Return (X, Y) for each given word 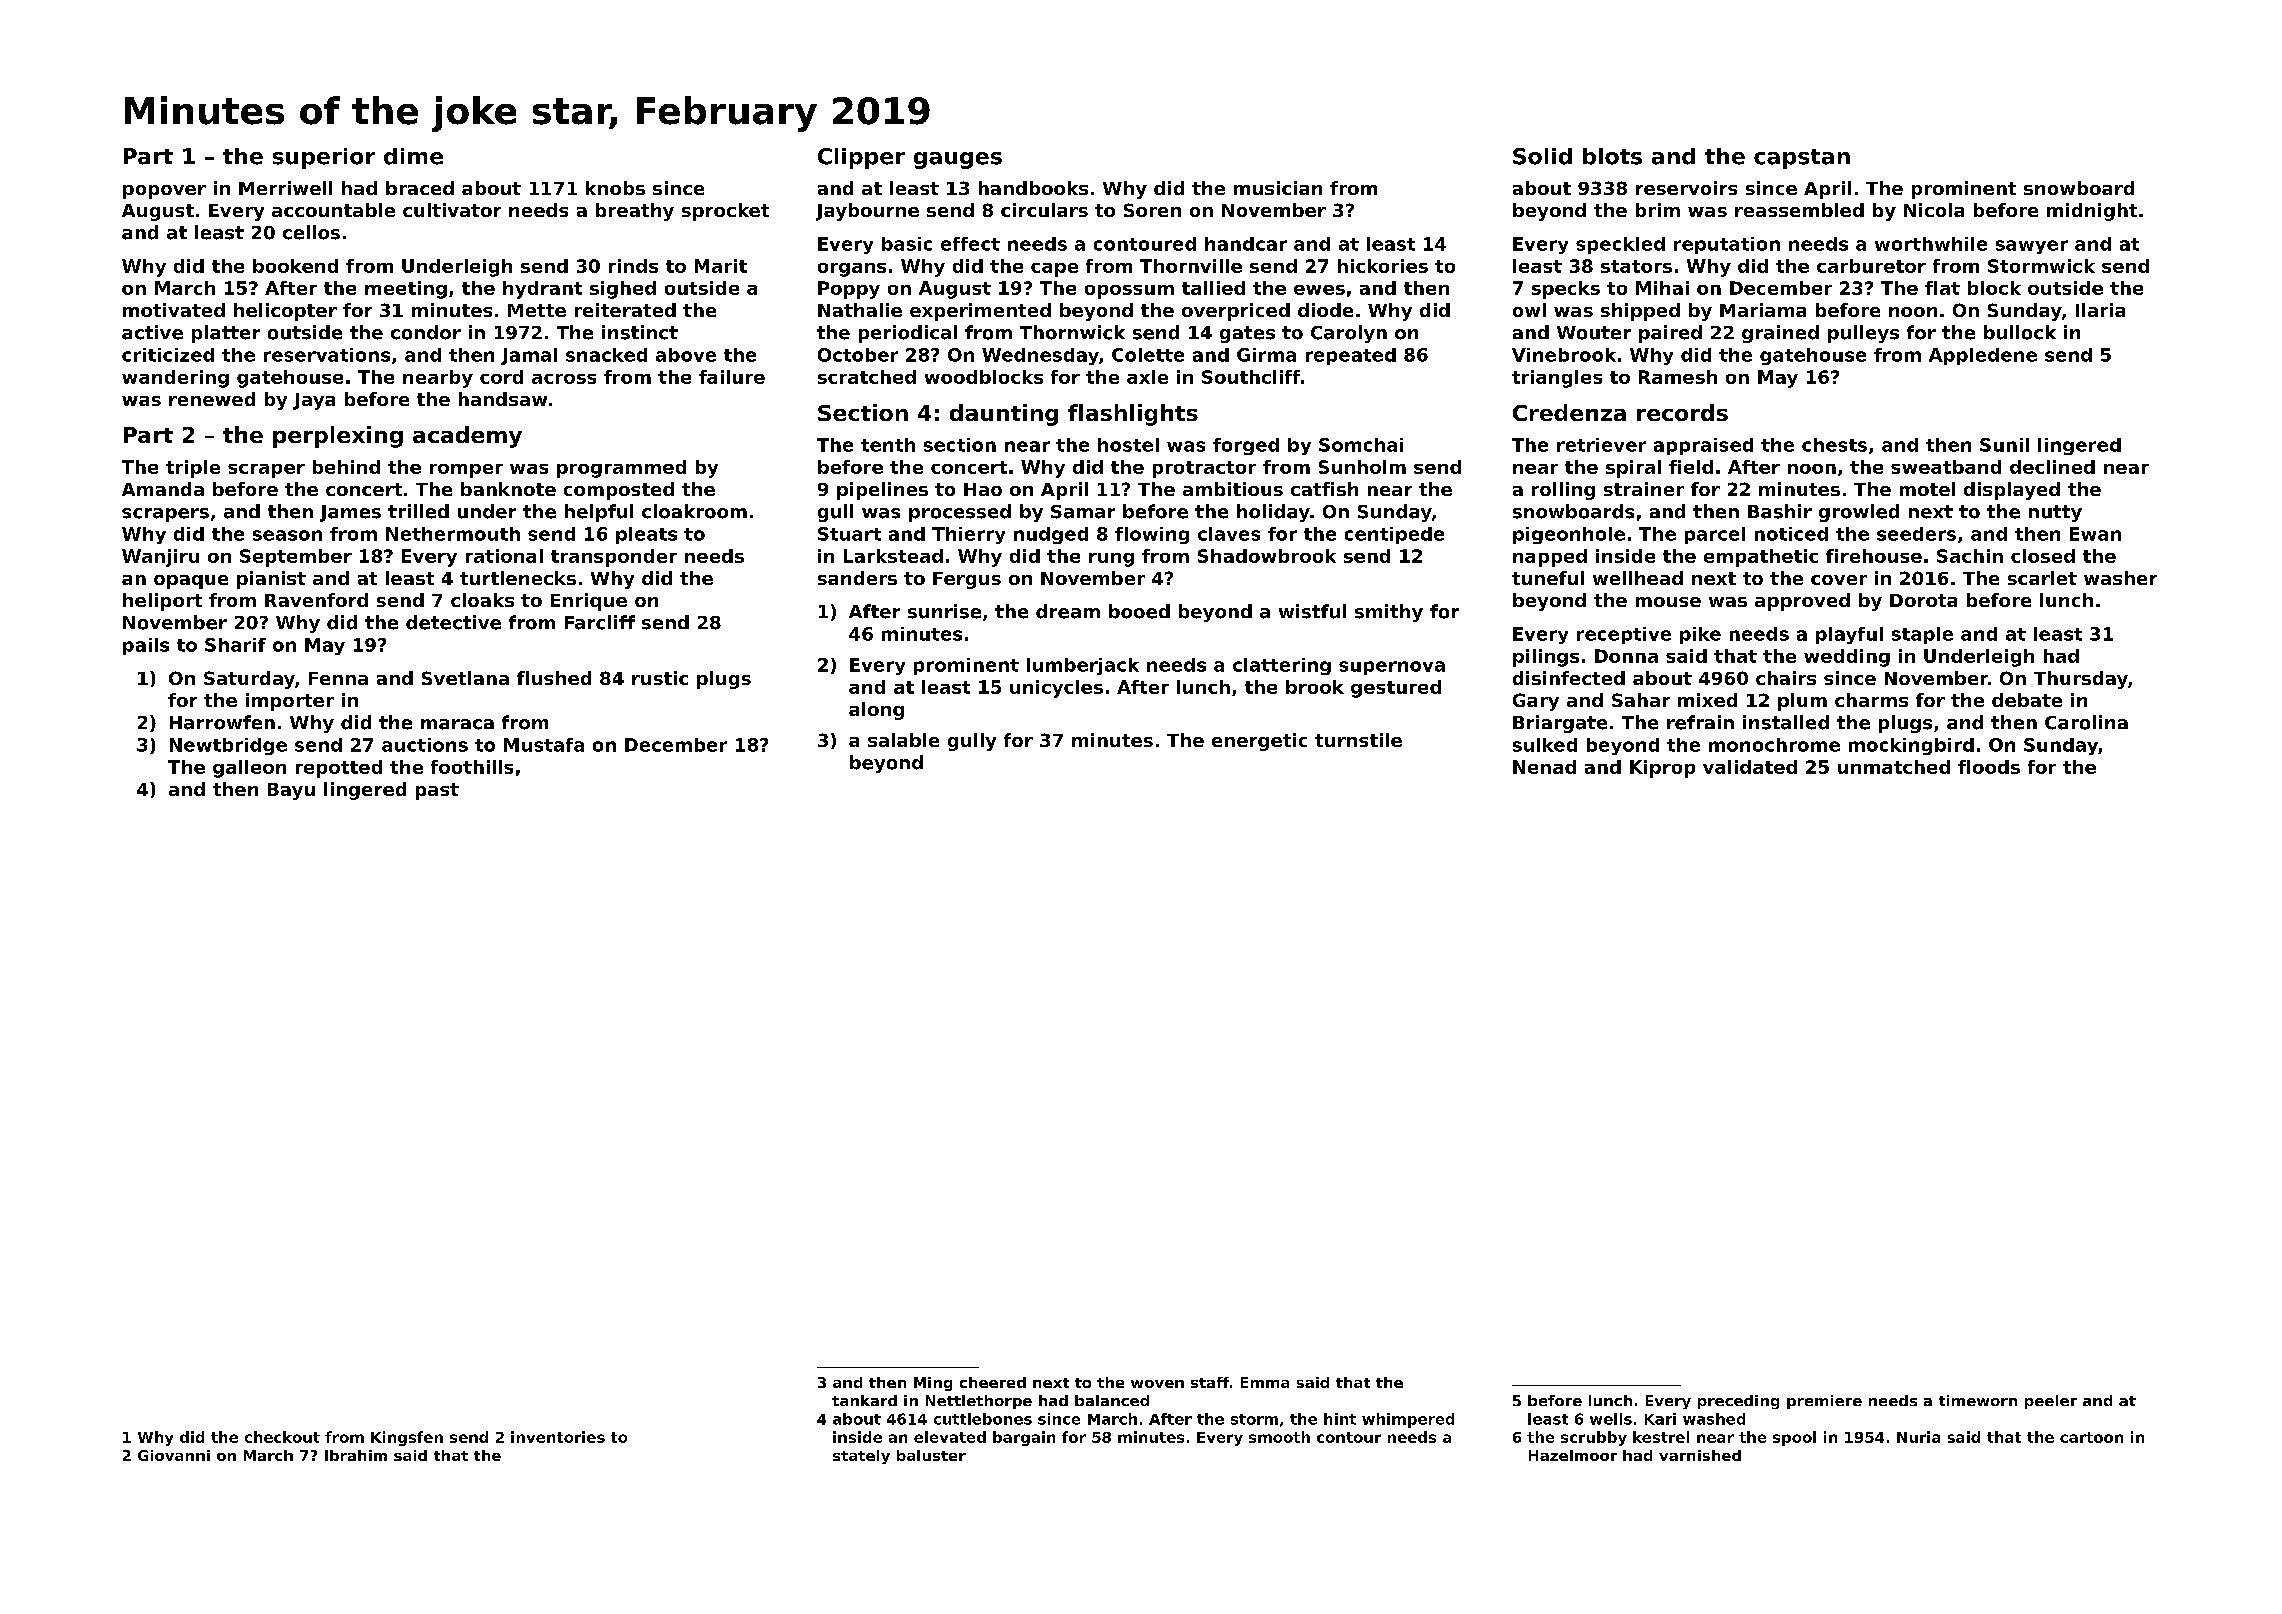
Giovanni (174, 1455)
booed (1139, 611)
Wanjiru (160, 558)
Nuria (1918, 1437)
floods (1989, 767)
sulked (1545, 745)
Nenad (1544, 767)
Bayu (291, 791)
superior (324, 158)
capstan (1802, 159)
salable (903, 740)
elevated (950, 1437)
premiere (1824, 1402)
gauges (958, 160)
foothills (472, 767)
